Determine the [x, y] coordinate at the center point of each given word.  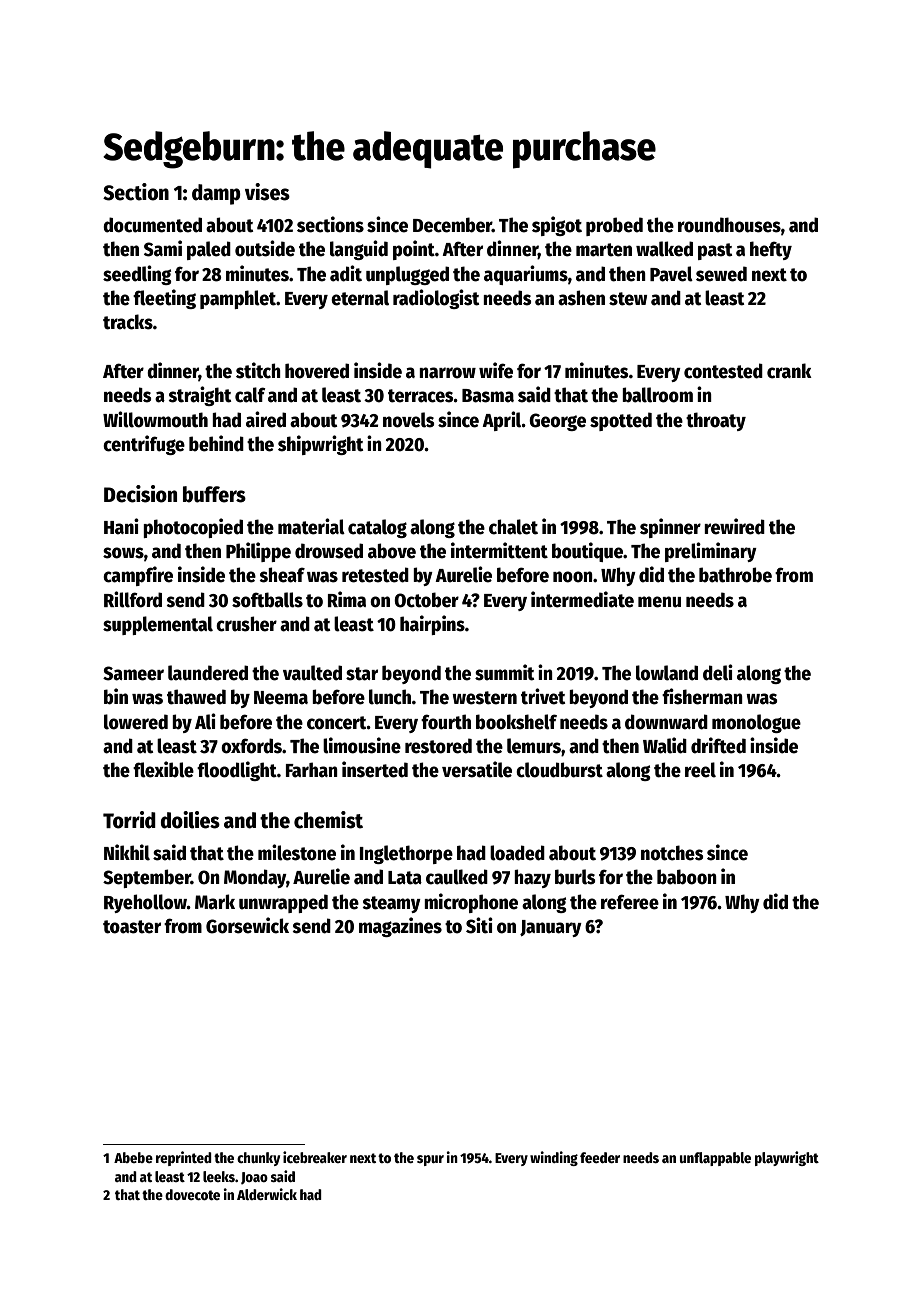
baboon [687, 877]
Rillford [133, 599]
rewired [734, 526]
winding [554, 1158]
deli [718, 672]
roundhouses [729, 225]
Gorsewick [247, 925]
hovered [317, 371]
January [551, 928]
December [452, 225]
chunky [258, 1159]
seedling [137, 275]
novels [408, 420]
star [362, 674]
